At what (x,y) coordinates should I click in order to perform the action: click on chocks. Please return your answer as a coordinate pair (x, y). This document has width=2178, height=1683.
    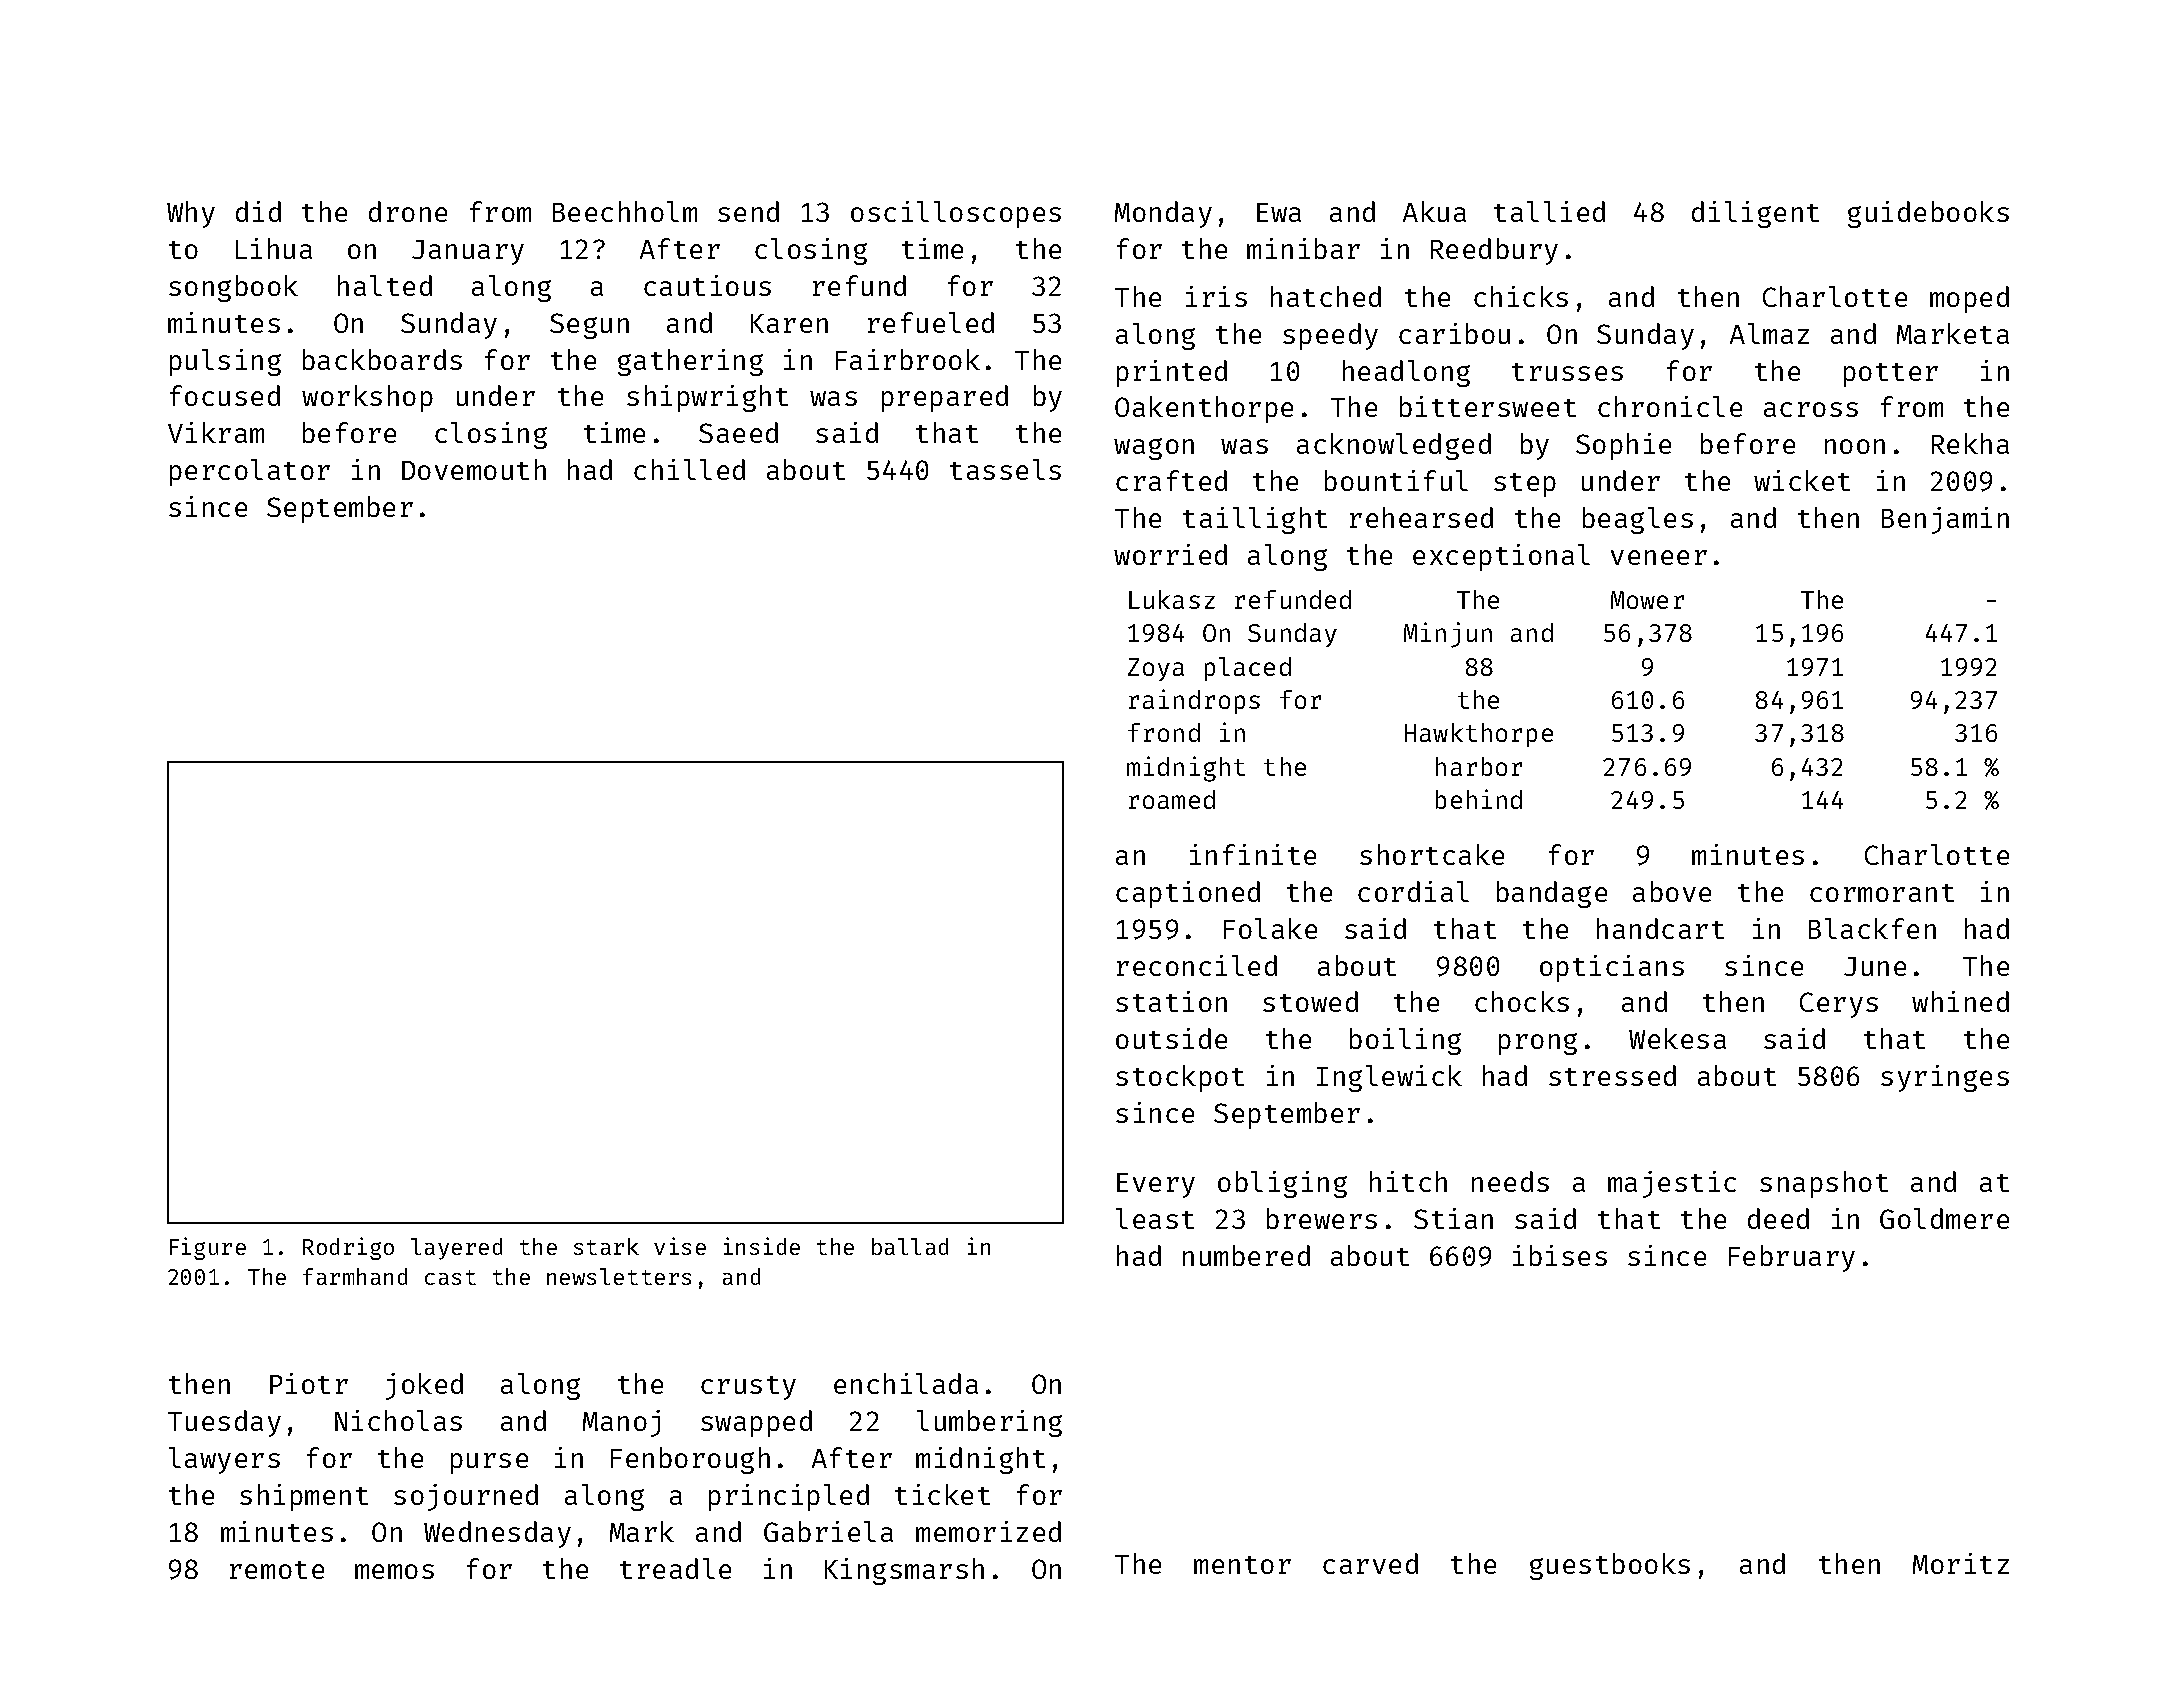
    Looking at the image, I should click on (1522, 1001).
